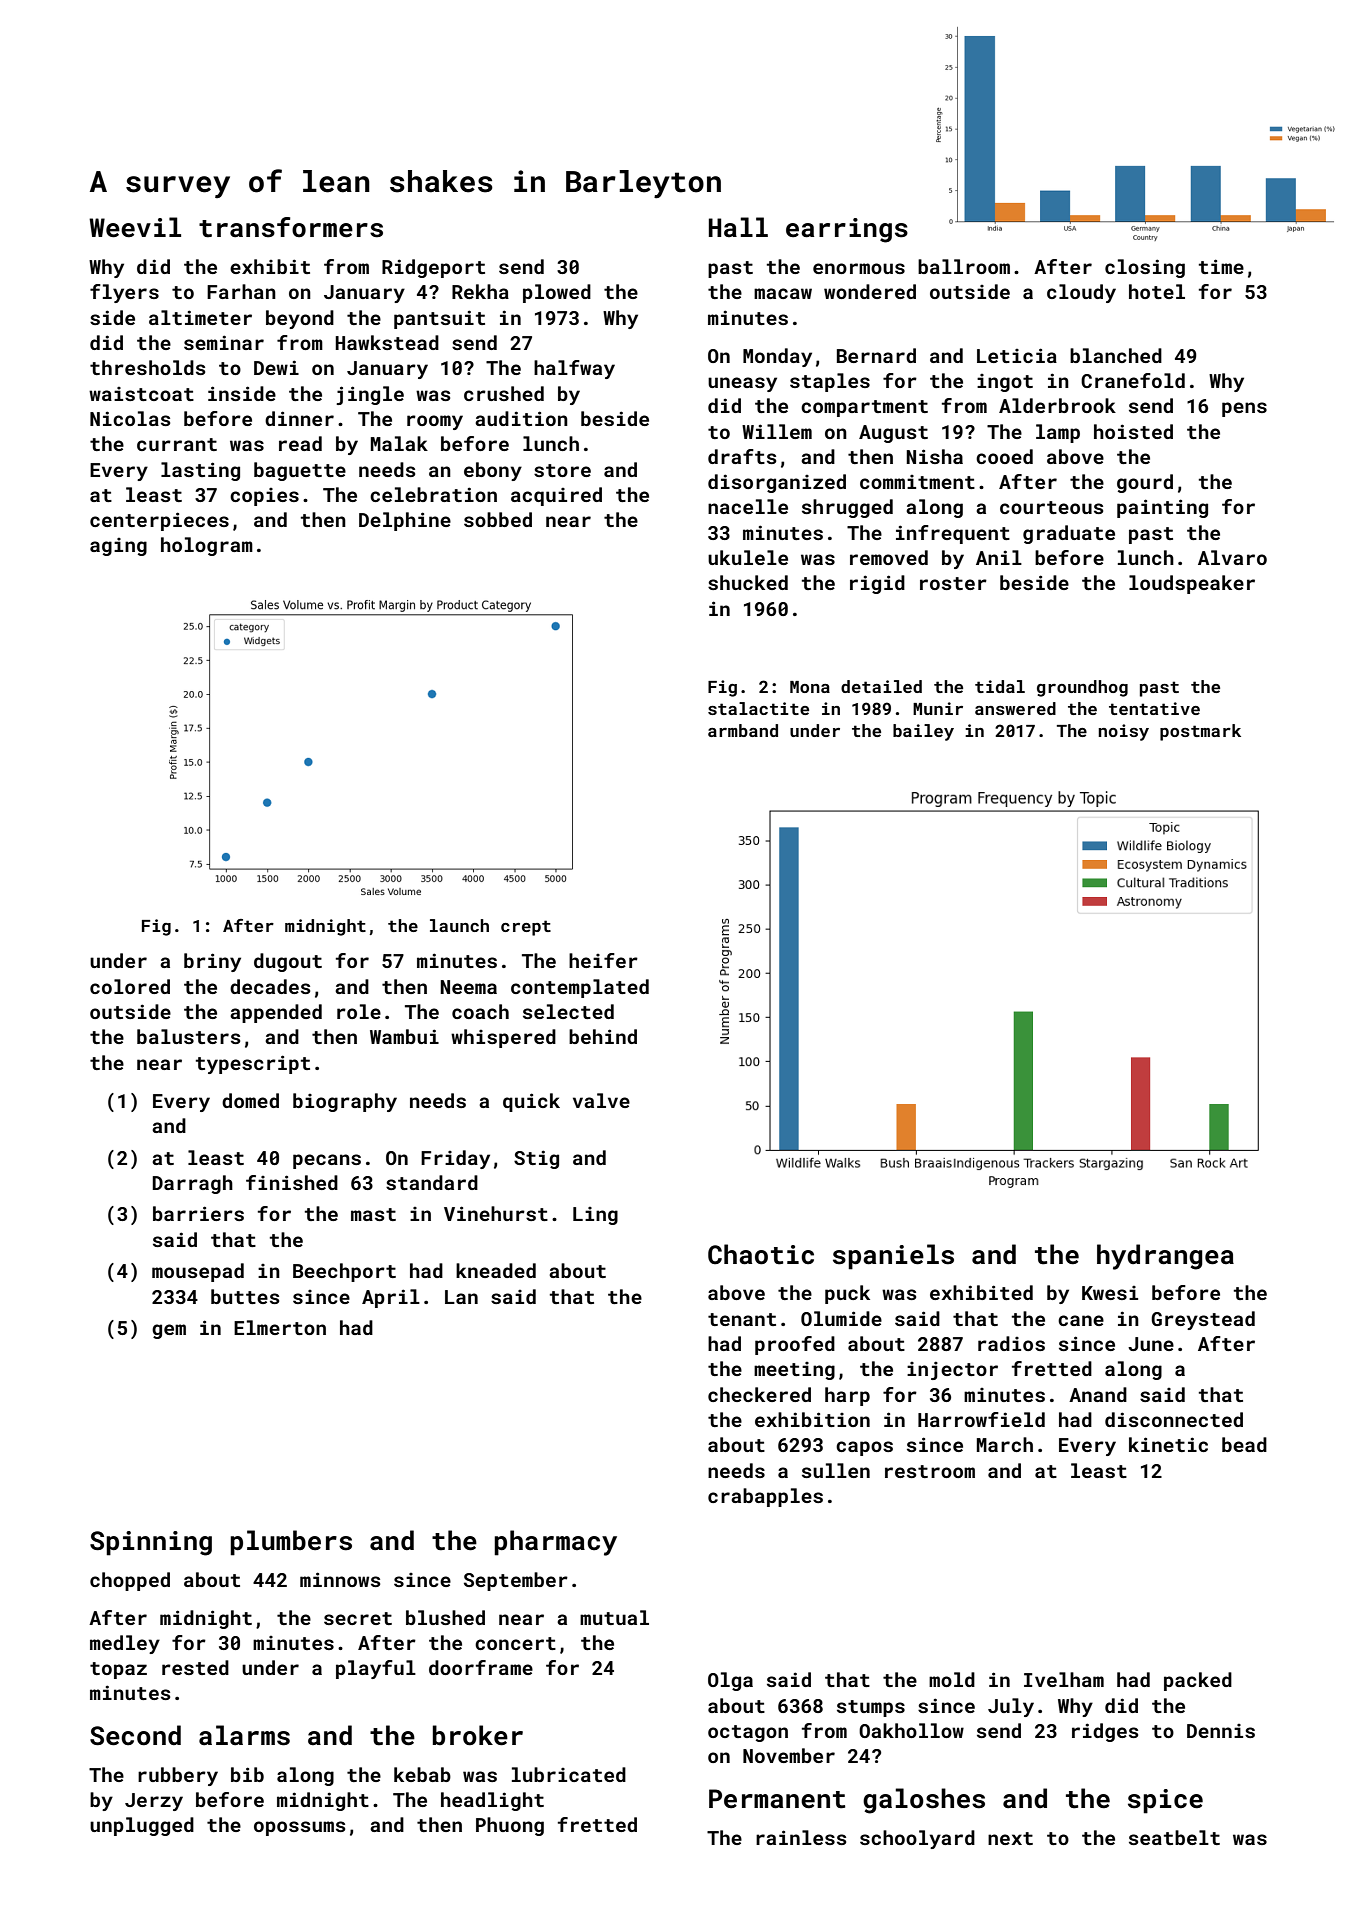  Describe the element at coordinates (1165, 1257) in the screenshot. I see `hydrangea` at that location.
